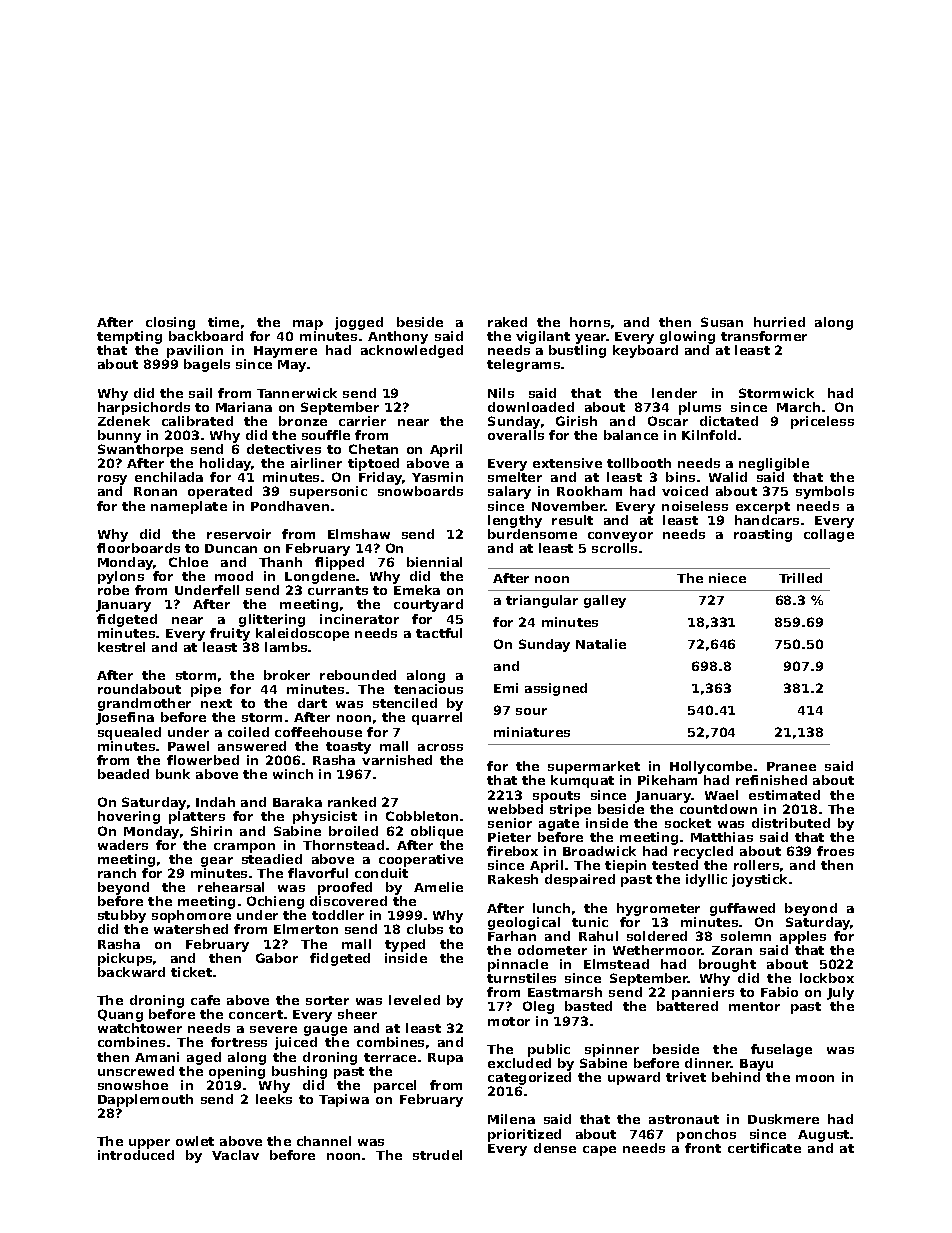  Describe the element at coordinates (437, 718) in the document. I see `quarrel` at that location.
